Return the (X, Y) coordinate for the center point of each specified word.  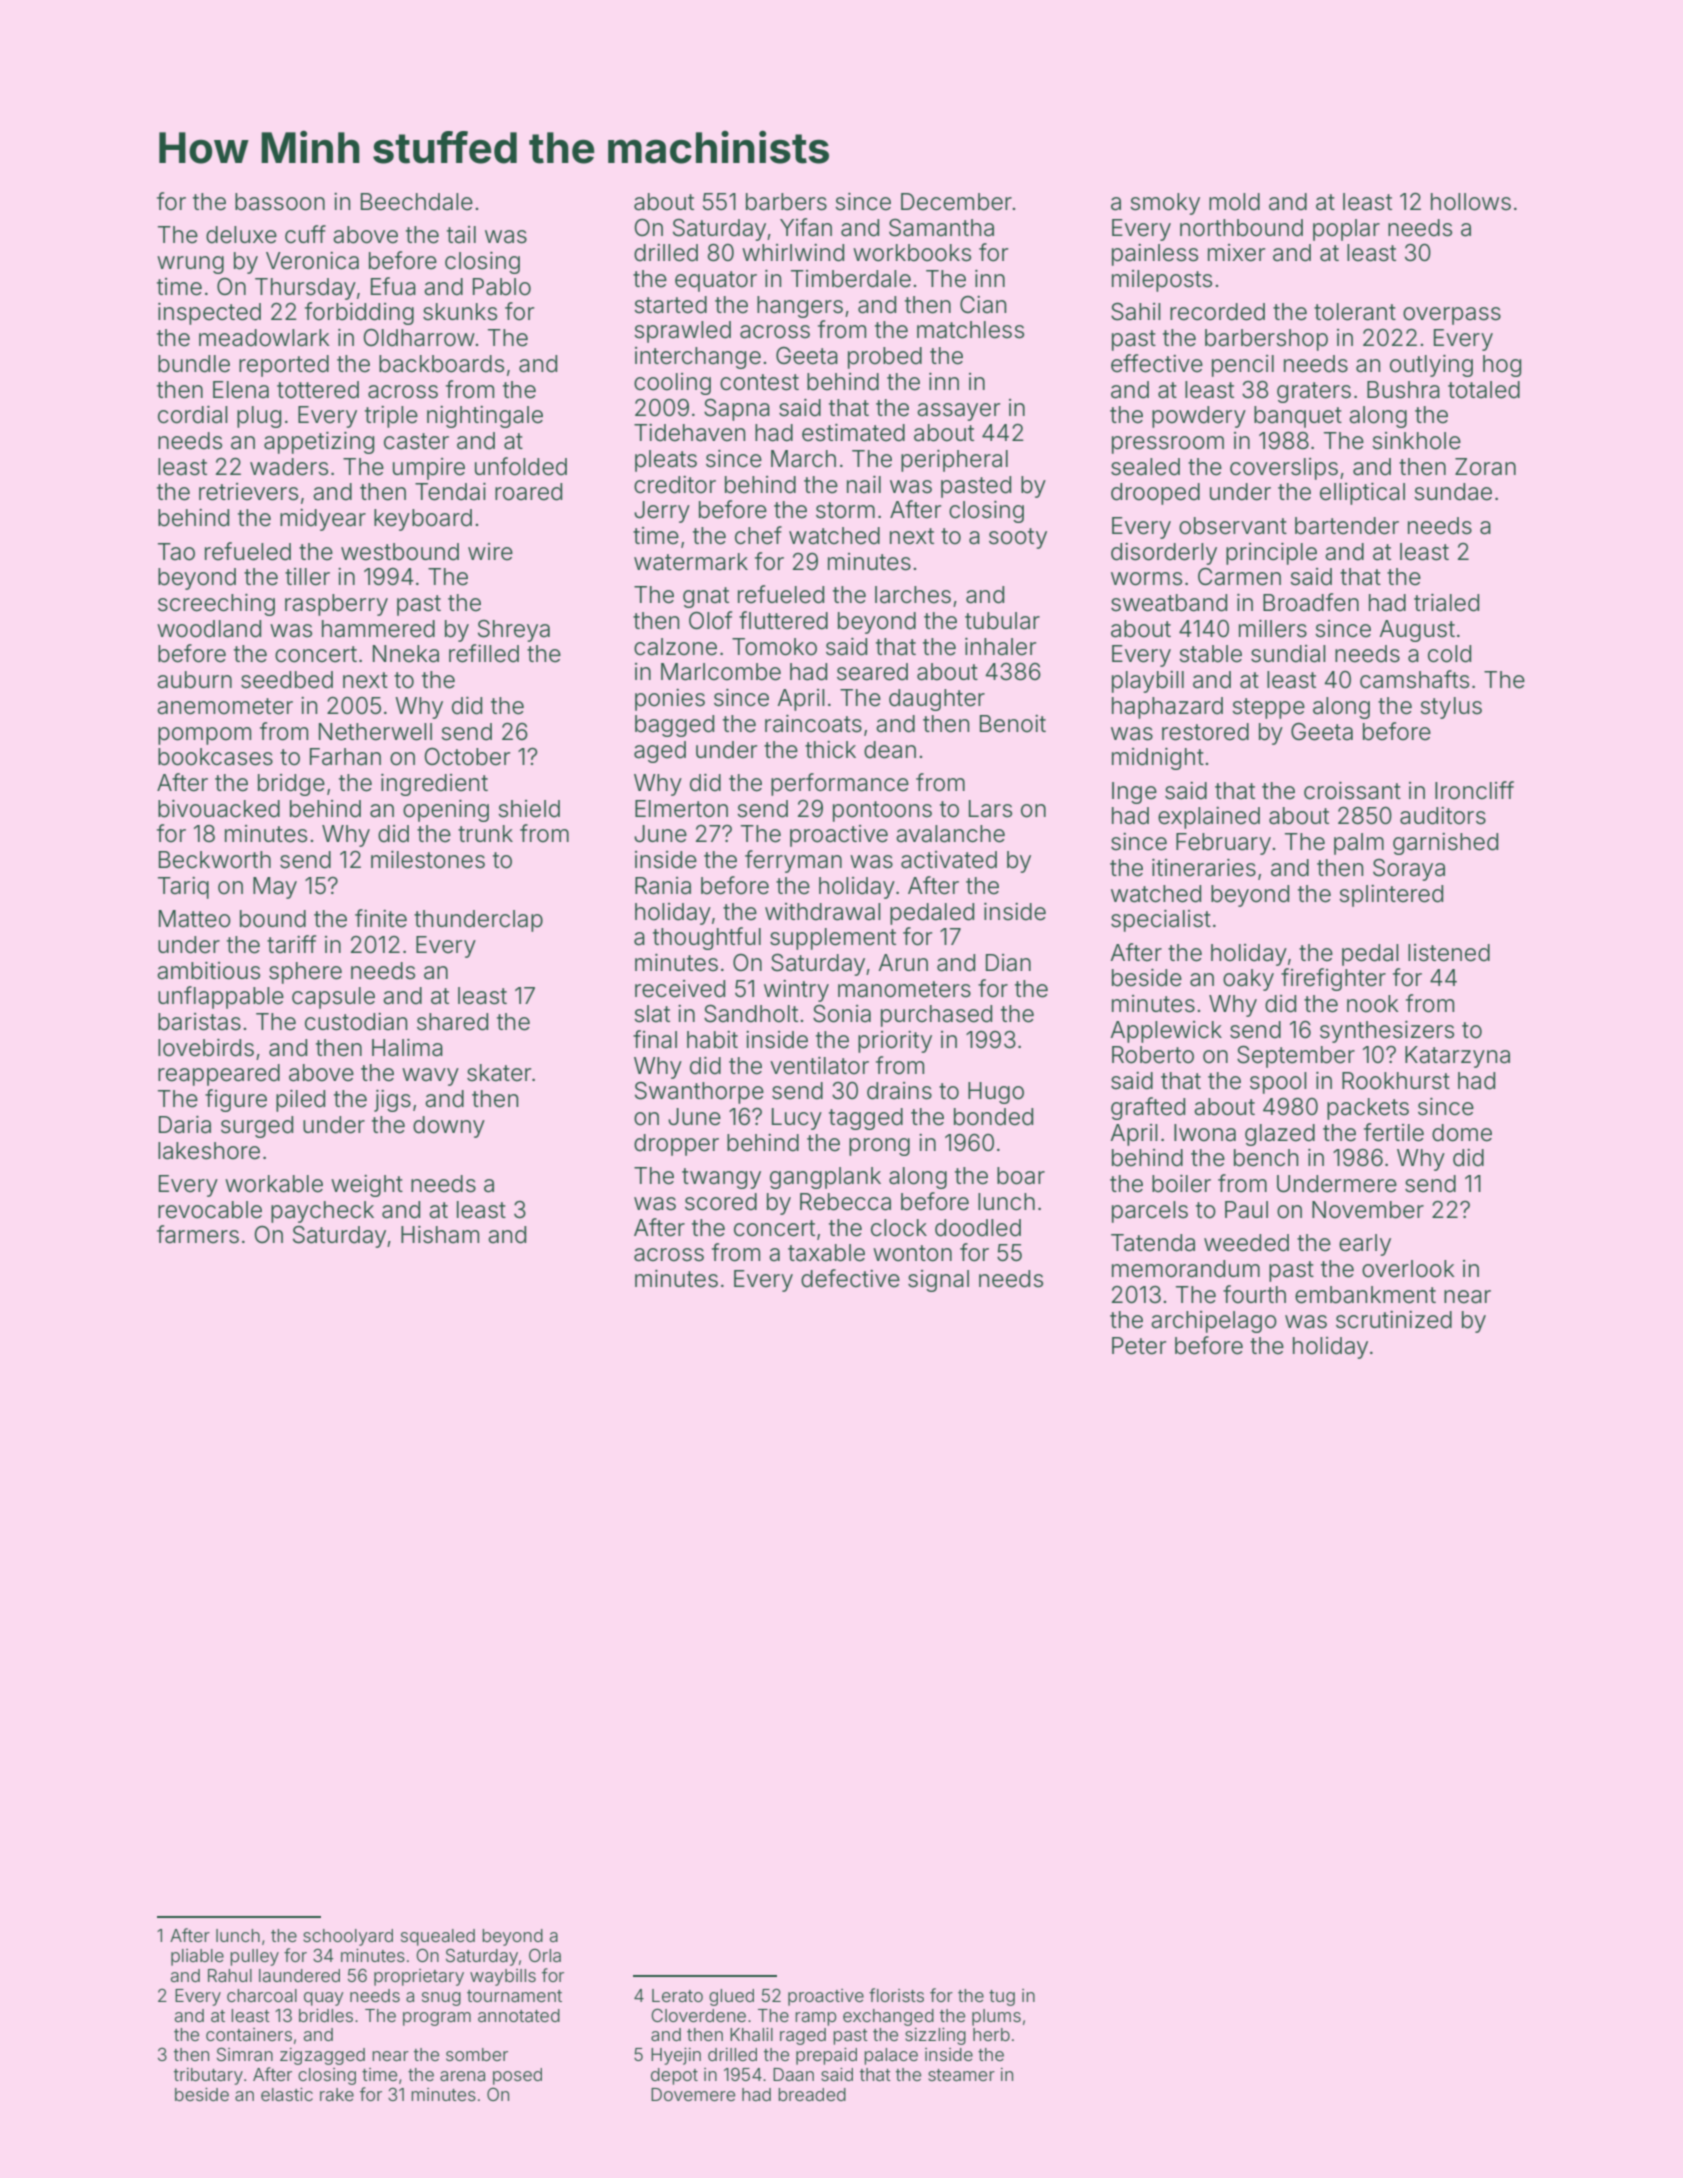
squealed (438, 1937)
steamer (961, 2075)
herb (991, 2034)
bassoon (280, 202)
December (956, 202)
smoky (1165, 204)
